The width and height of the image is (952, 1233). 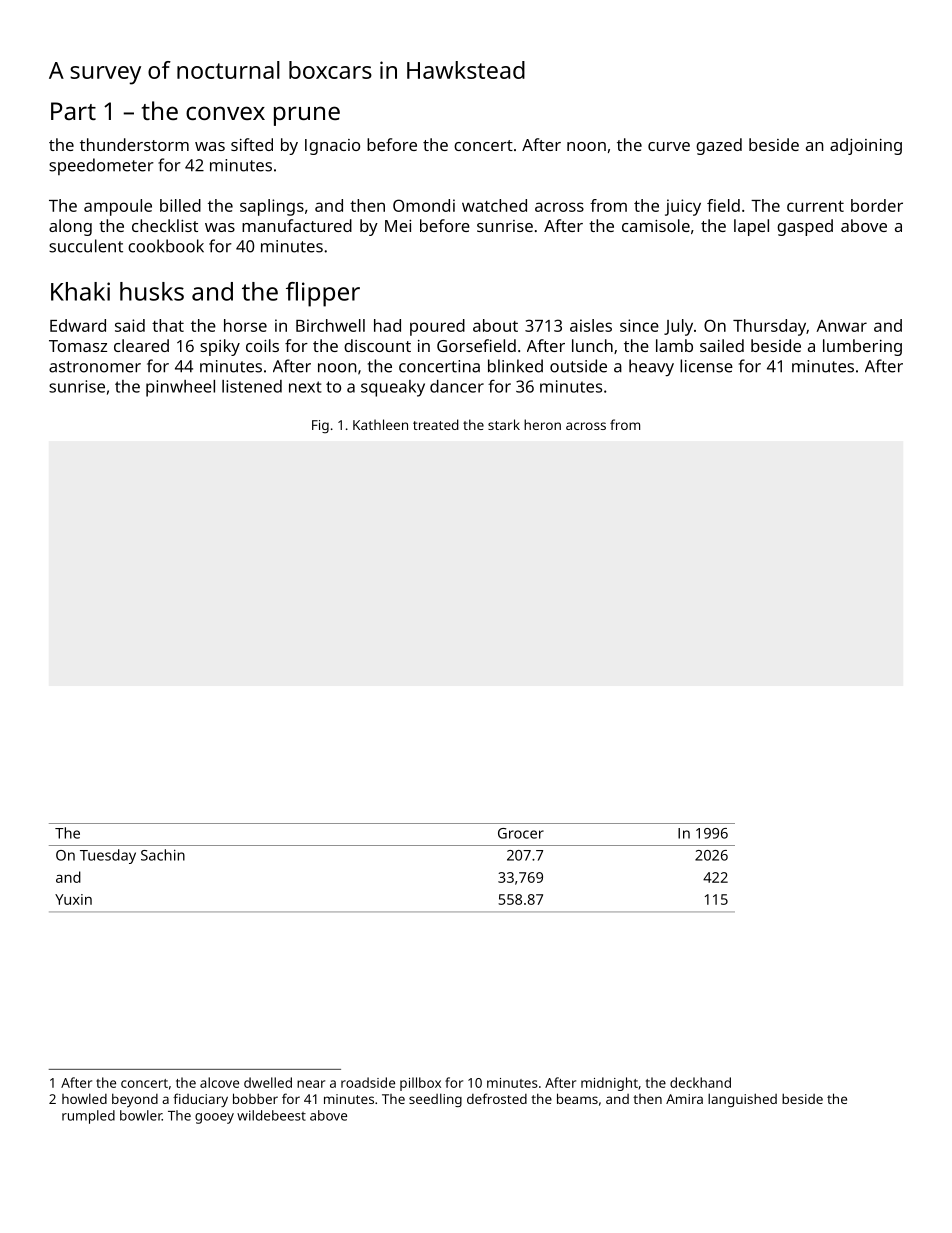 I want to click on gooey, so click(x=214, y=1118).
